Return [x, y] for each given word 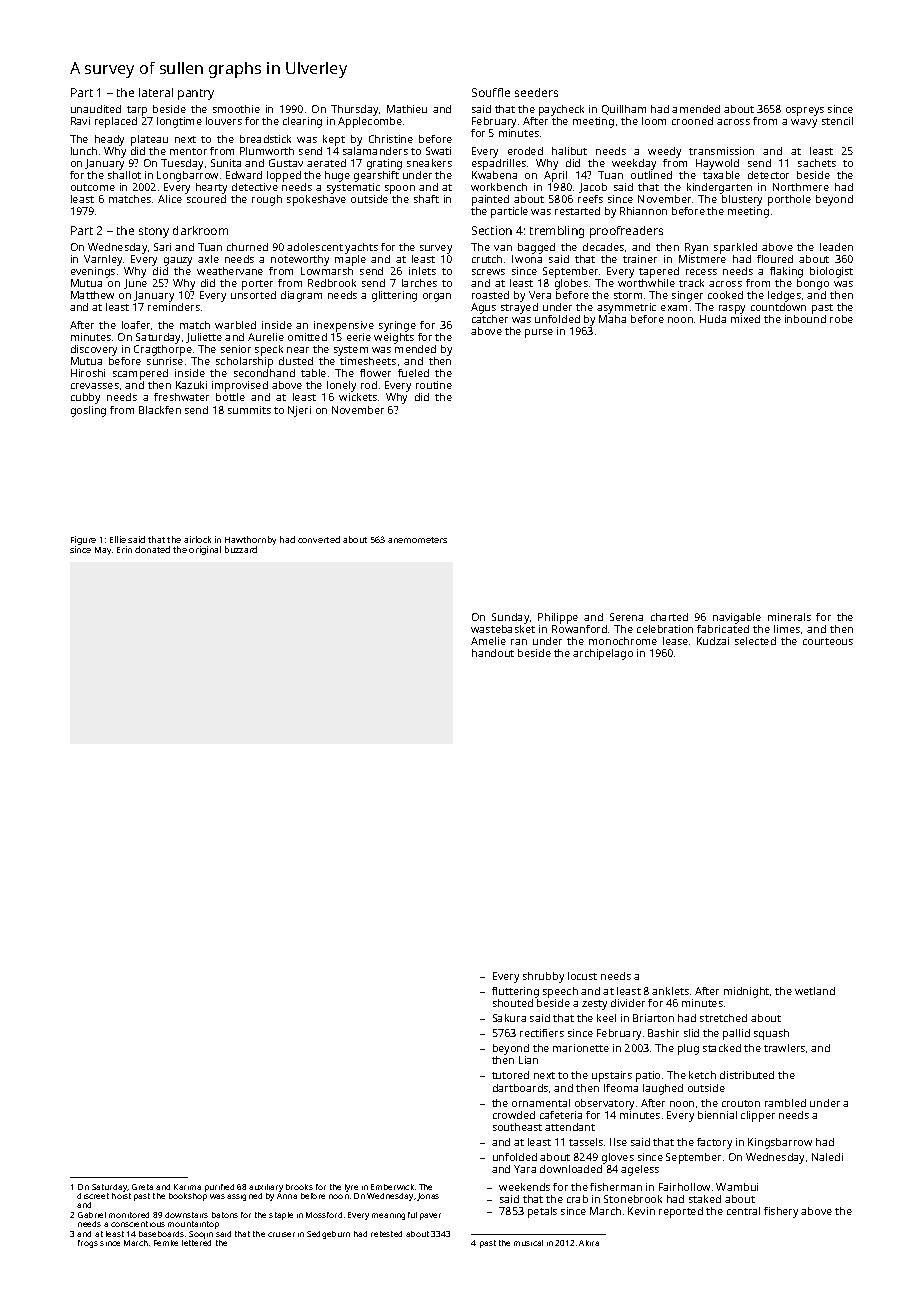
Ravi [80, 121]
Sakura [509, 1018]
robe [841, 319]
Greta [142, 1187]
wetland [815, 991]
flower [375, 373]
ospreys [805, 111]
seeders [536, 92]
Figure [83, 540]
